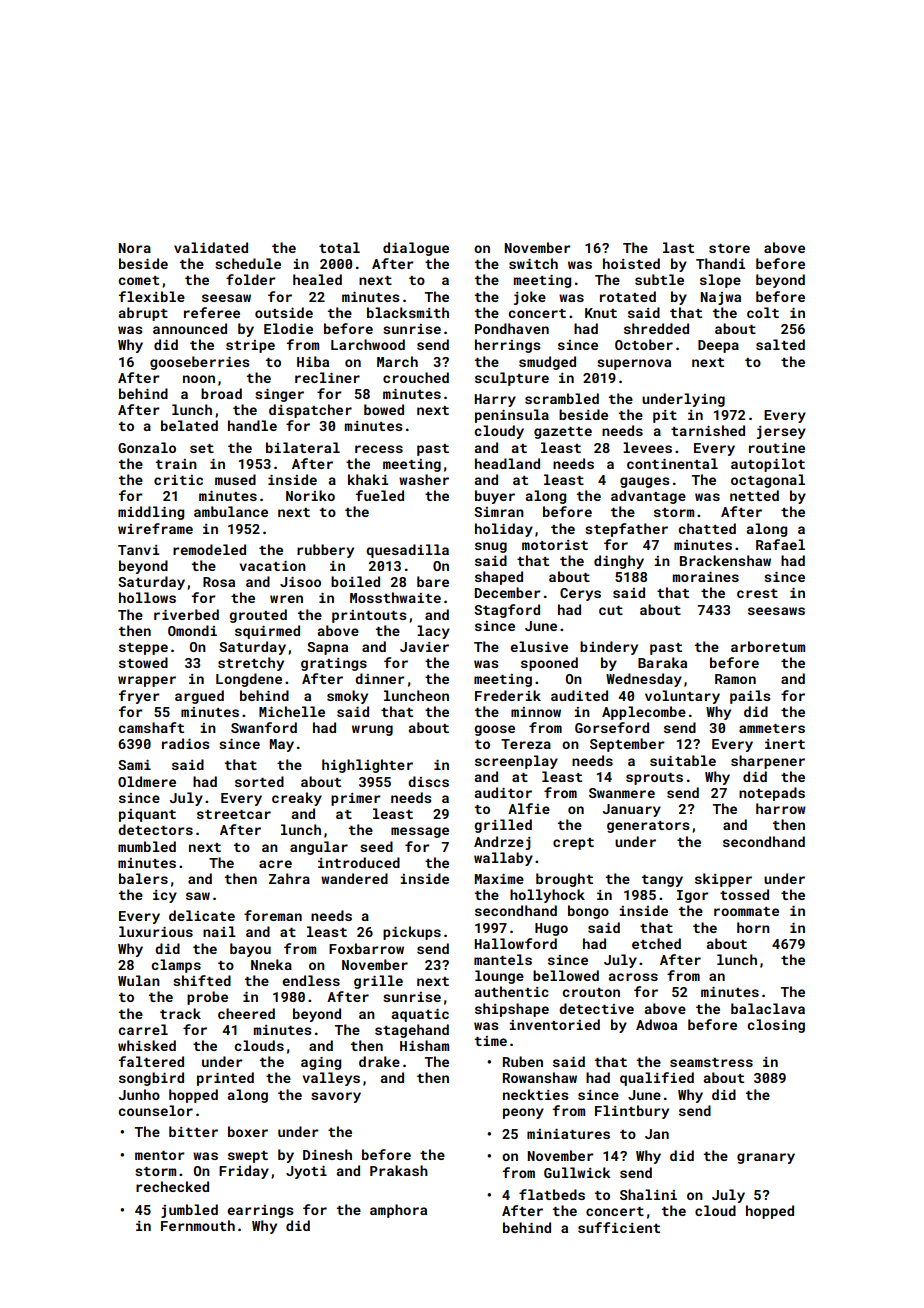 This page has height=1308, width=924. Describe the element at coordinates (246, 1013) in the page. I see `cheered` at that location.
